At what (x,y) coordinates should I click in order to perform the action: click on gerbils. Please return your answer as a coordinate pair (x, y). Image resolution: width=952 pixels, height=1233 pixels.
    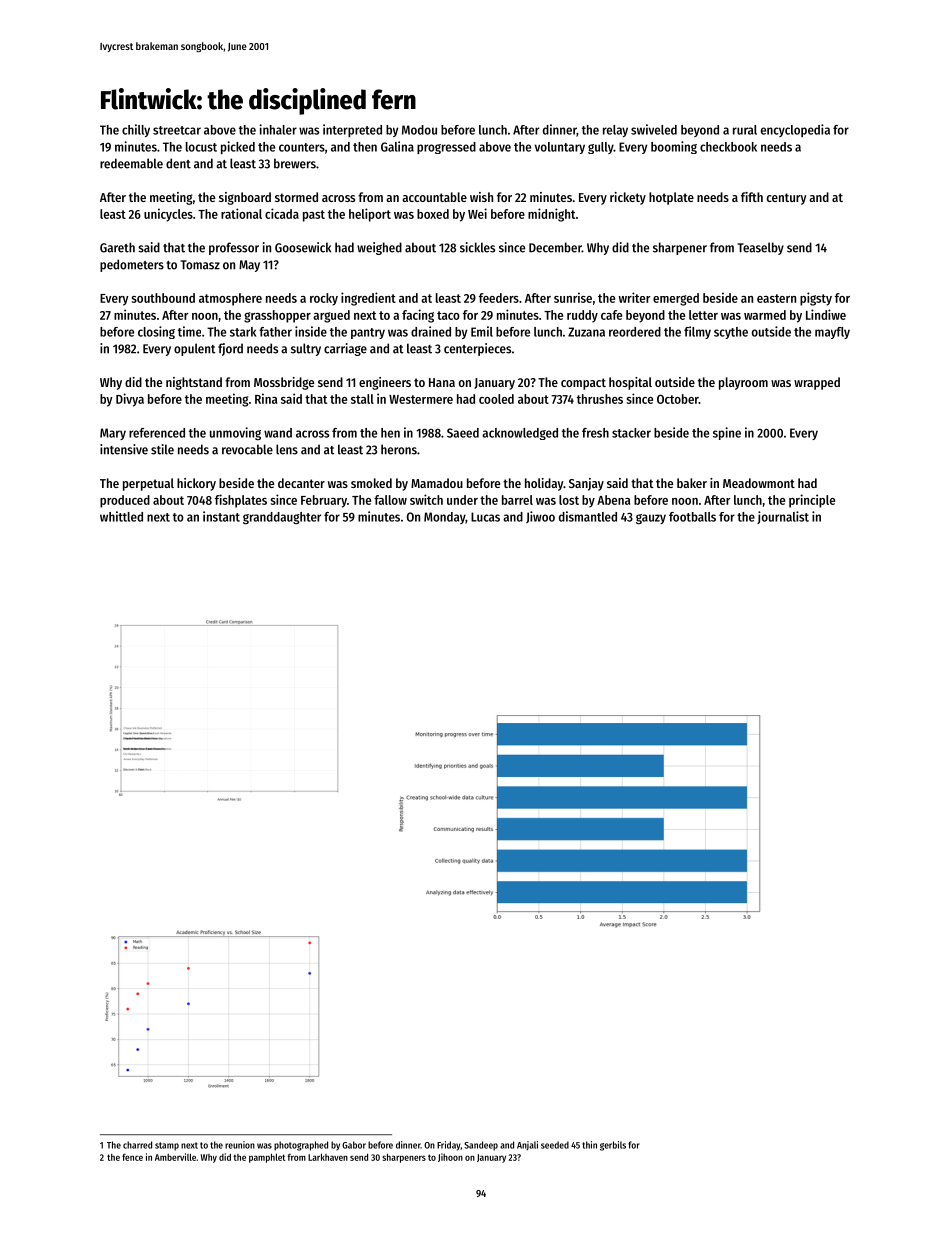
    Looking at the image, I should click on (613, 1146).
